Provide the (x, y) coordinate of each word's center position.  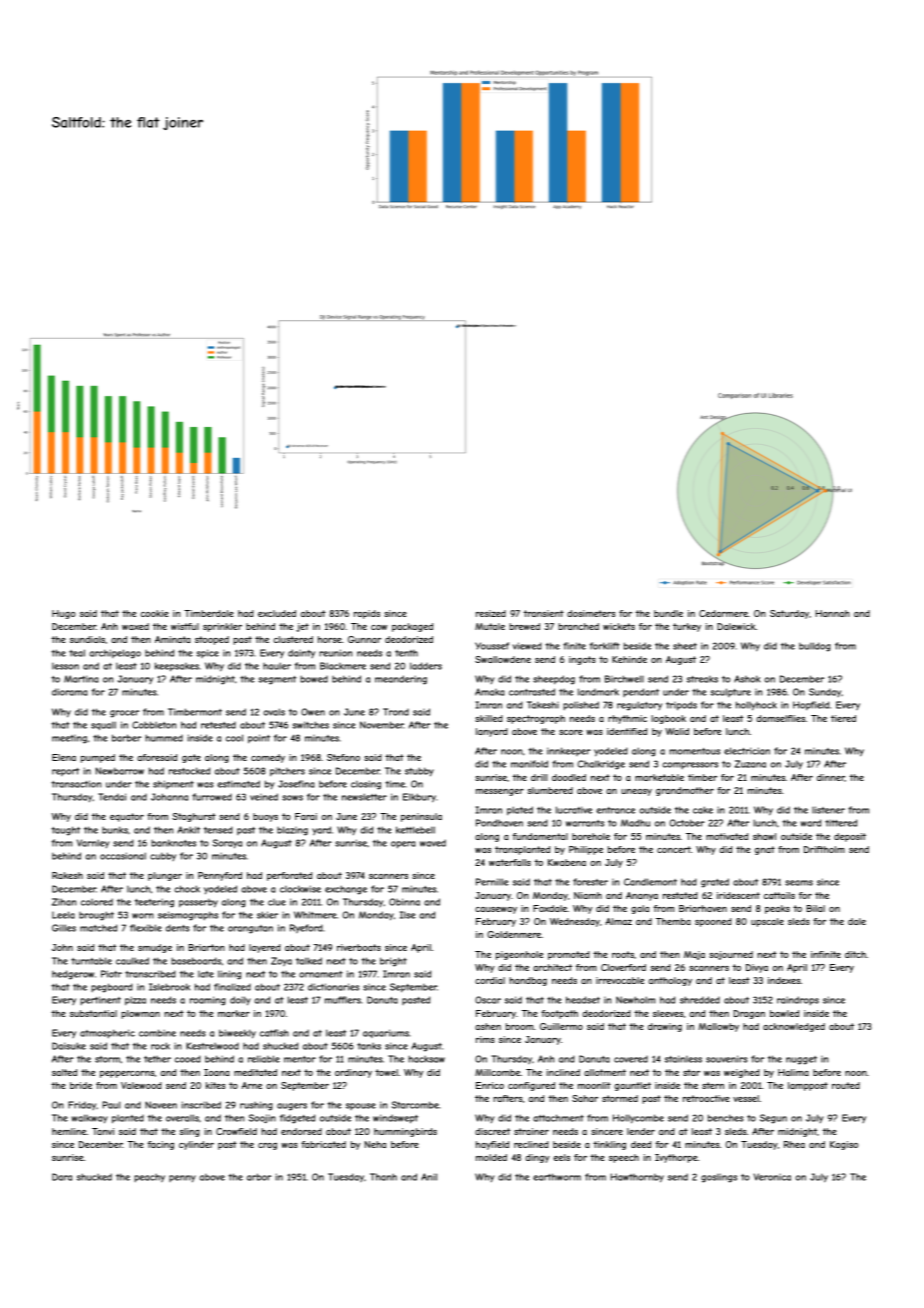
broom (519, 1026)
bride (81, 1085)
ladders (426, 666)
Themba (673, 921)
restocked (189, 771)
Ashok (747, 679)
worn (143, 916)
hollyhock (756, 706)
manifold (529, 764)
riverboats (359, 947)
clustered (293, 639)
